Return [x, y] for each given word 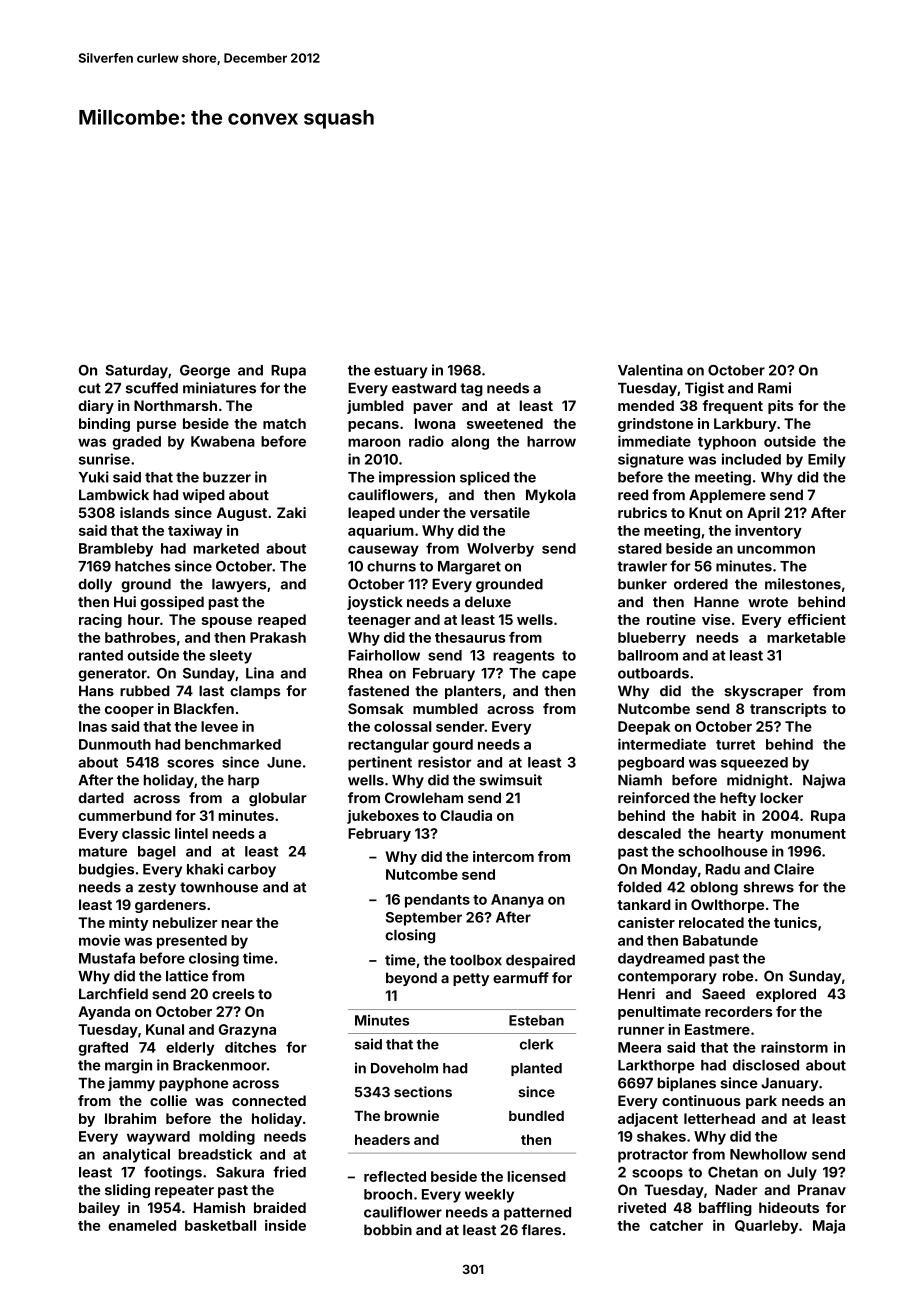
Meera [639, 1047]
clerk [536, 1044]
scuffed [152, 388]
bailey [99, 1209]
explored [786, 995]
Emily [827, 460]
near [237, 924]
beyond [411, 979]
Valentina [650, 370]
